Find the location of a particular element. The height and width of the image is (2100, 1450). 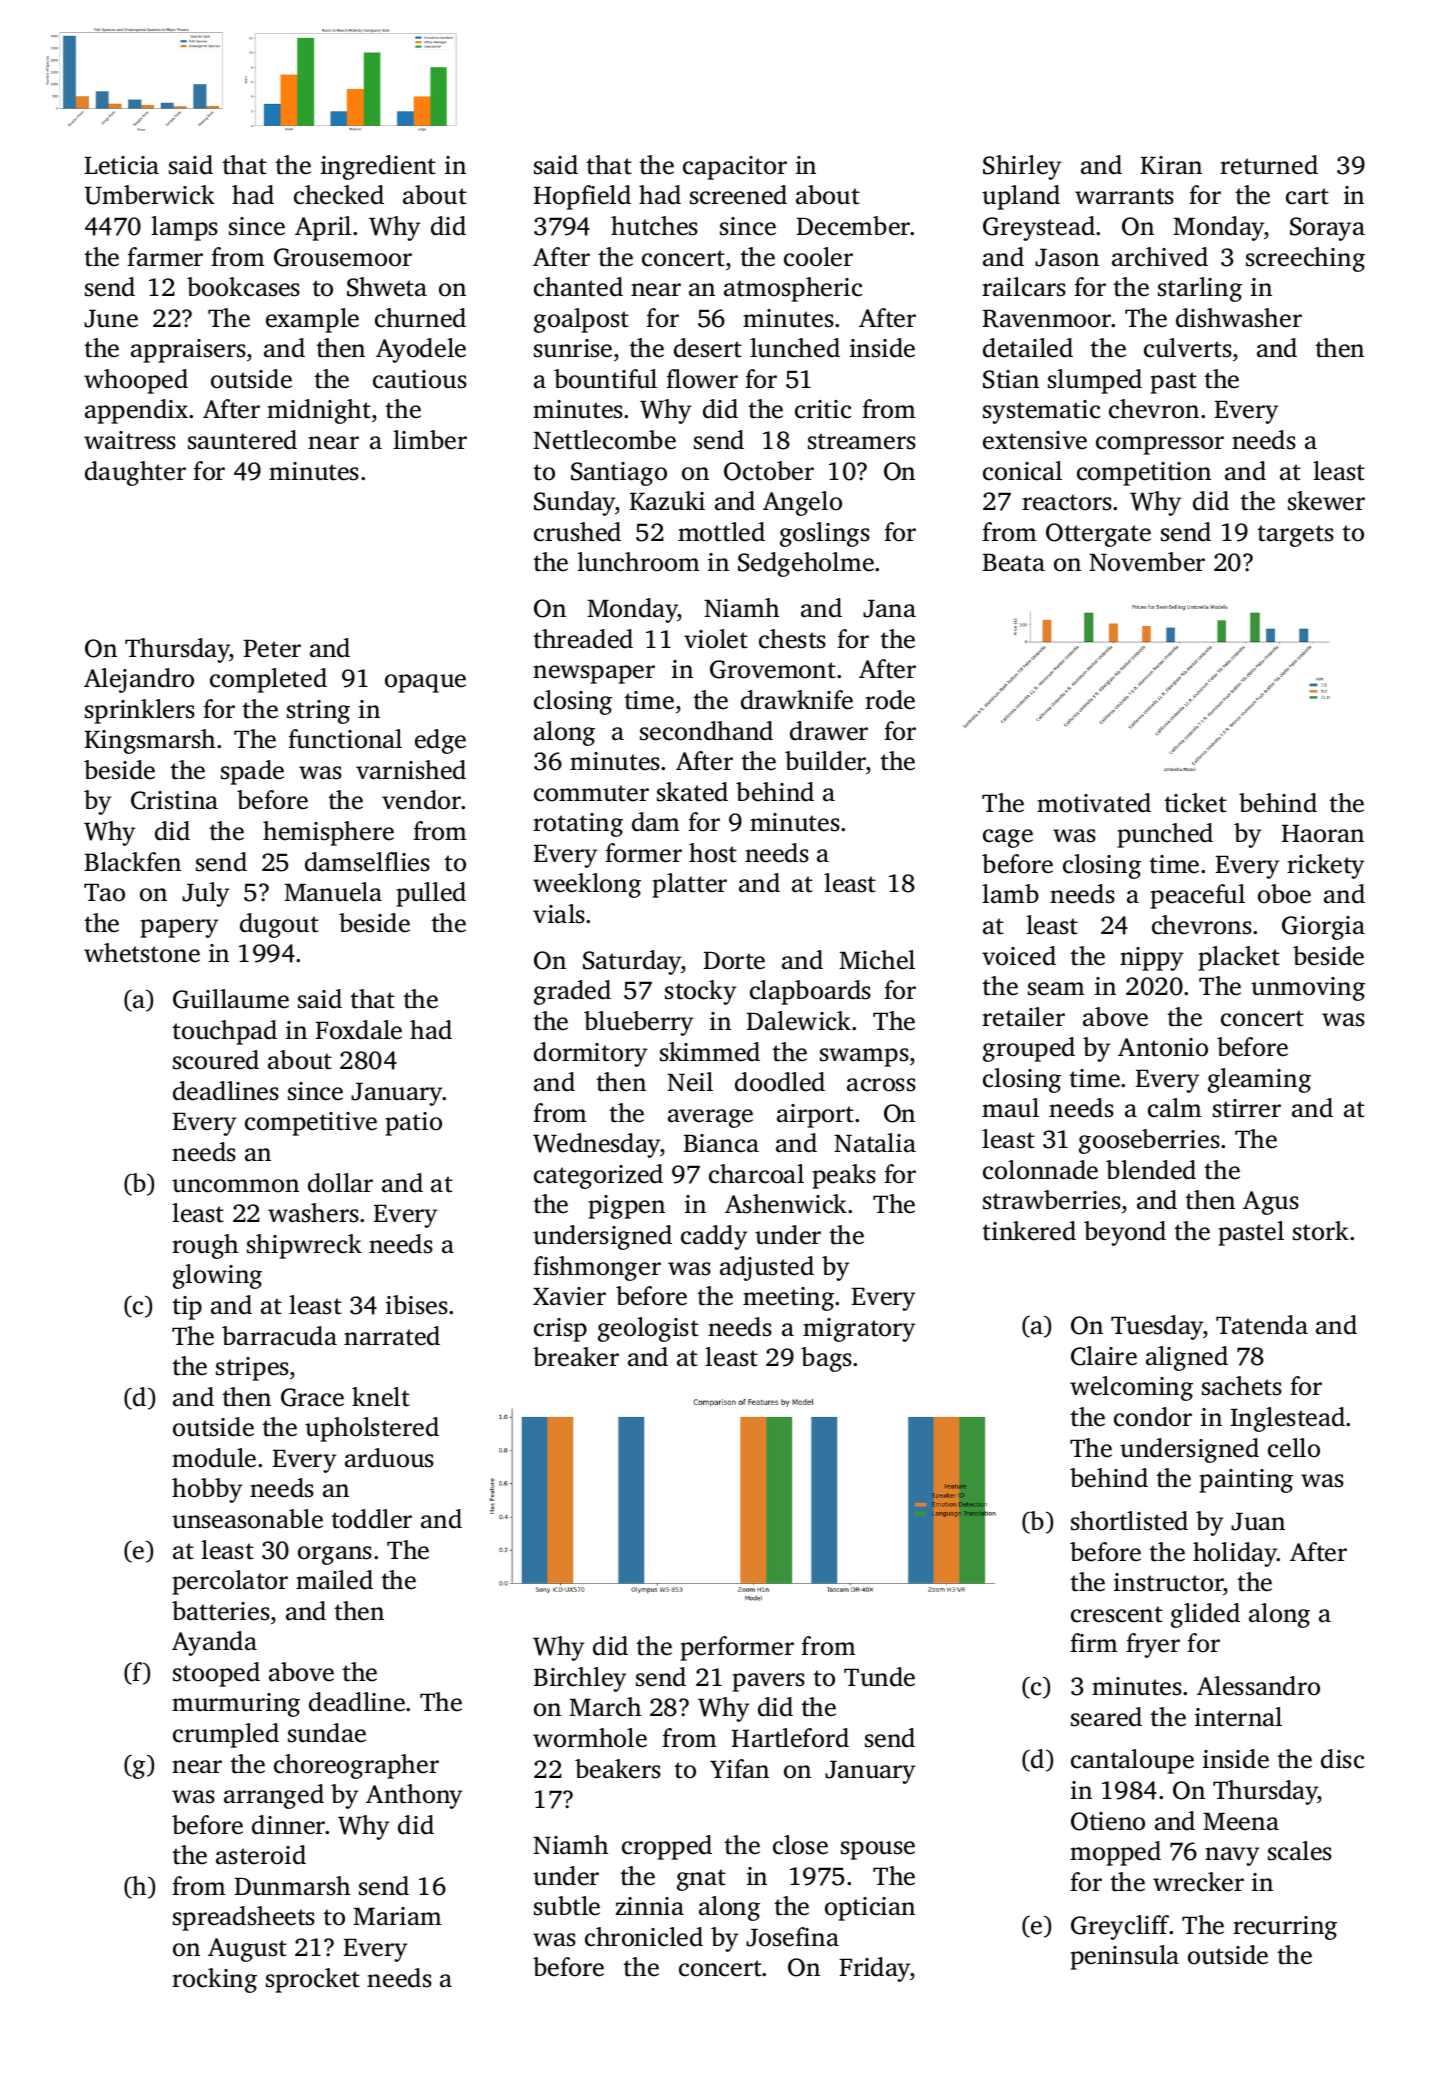

sprocket is located at coordinates (313, 1980).
